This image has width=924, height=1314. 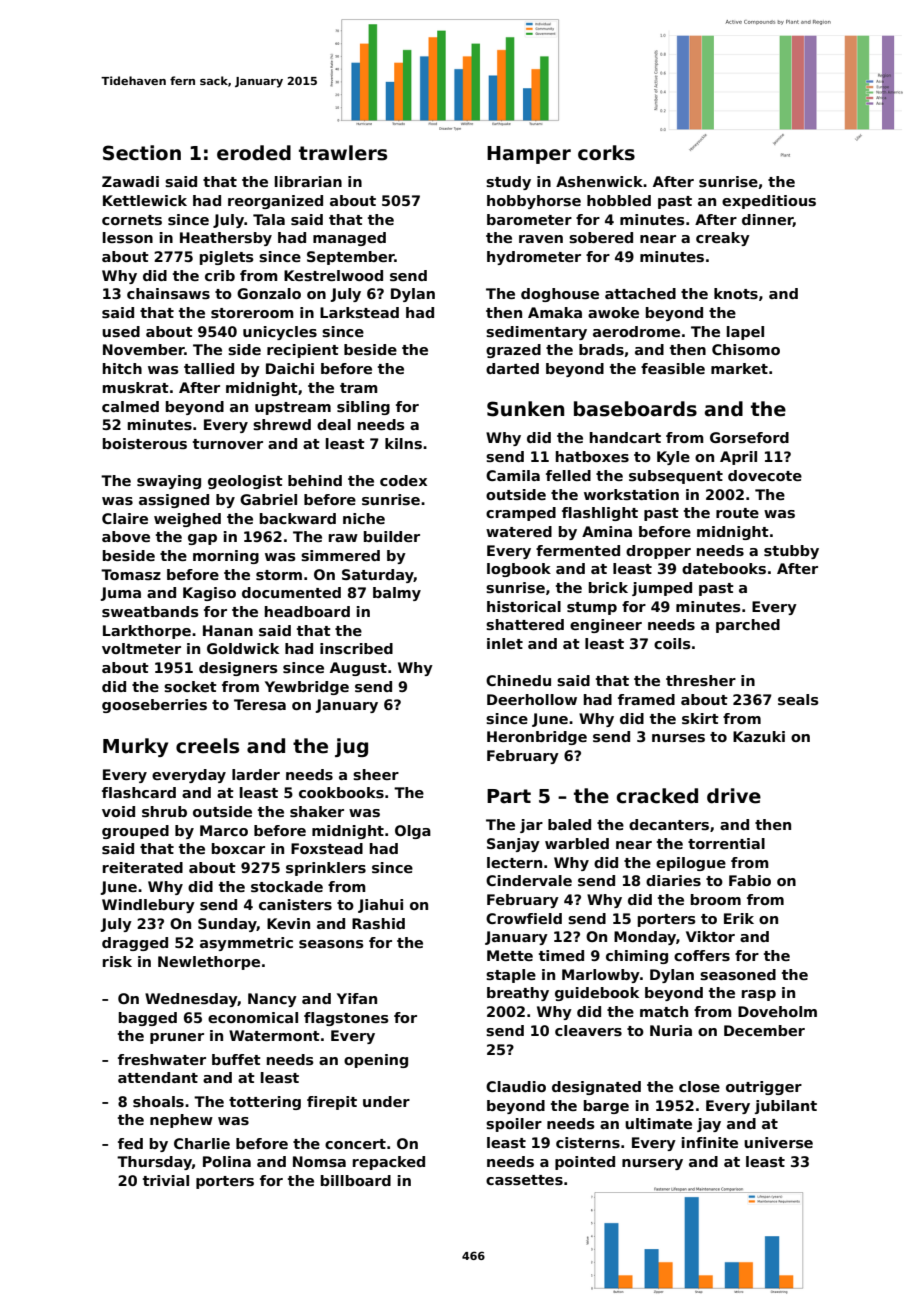 What do you see at coordinates (724, 568) in the image?
I see `datebooks` at bounding box center [724, 568].
